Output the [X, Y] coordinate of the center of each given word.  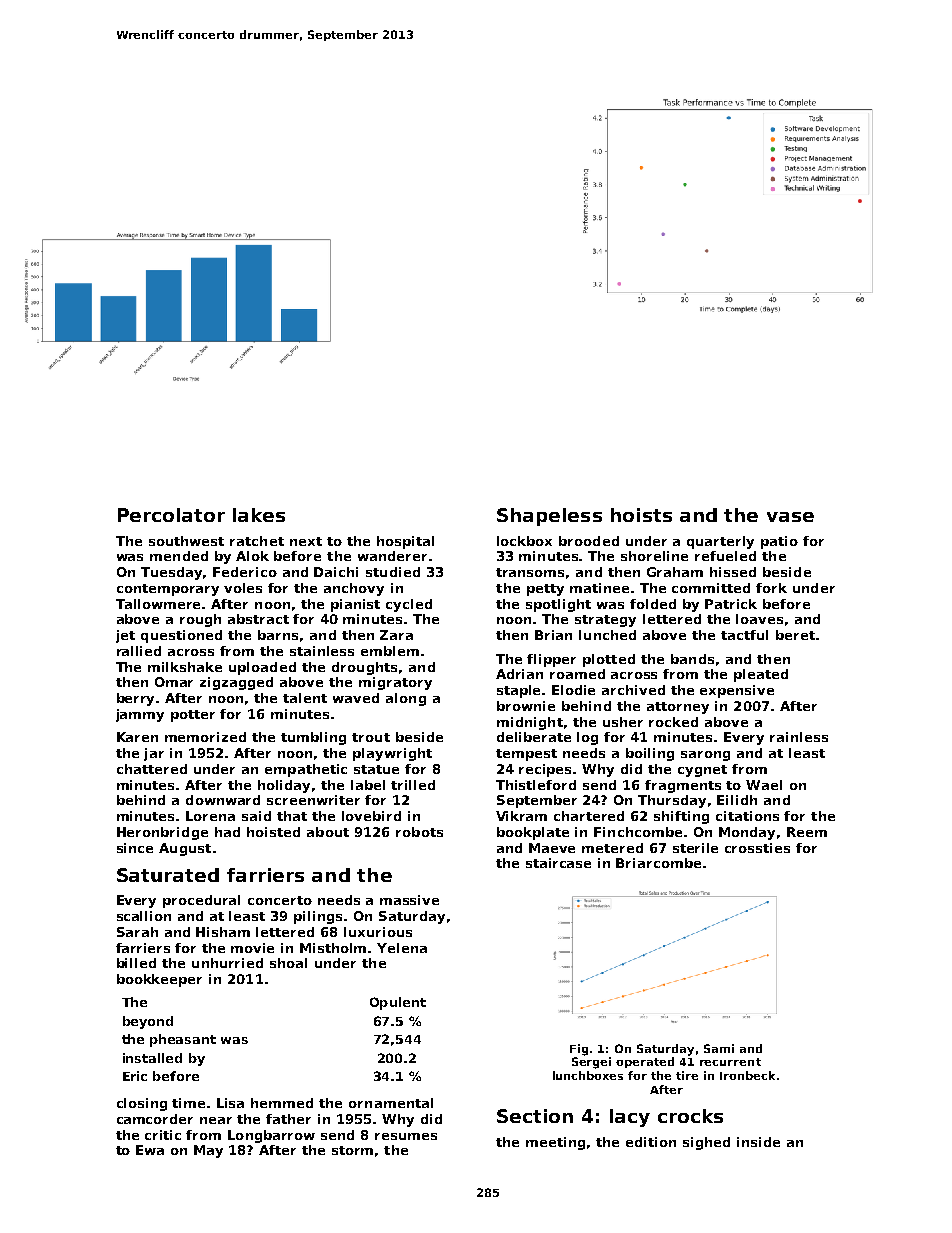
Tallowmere [159, 604]
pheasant [183, 1040]
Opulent [398, 1003]
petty [545, 590]
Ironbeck [747, 1075]
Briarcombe [658, 863]
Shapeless [549, 517]
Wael [764, 785]
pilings [318, 917]
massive [409, 900]
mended [179, 556]
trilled [413, 785]
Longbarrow [271, 1136]
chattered [152, 769]
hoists [641, 515]
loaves [759, 619]
